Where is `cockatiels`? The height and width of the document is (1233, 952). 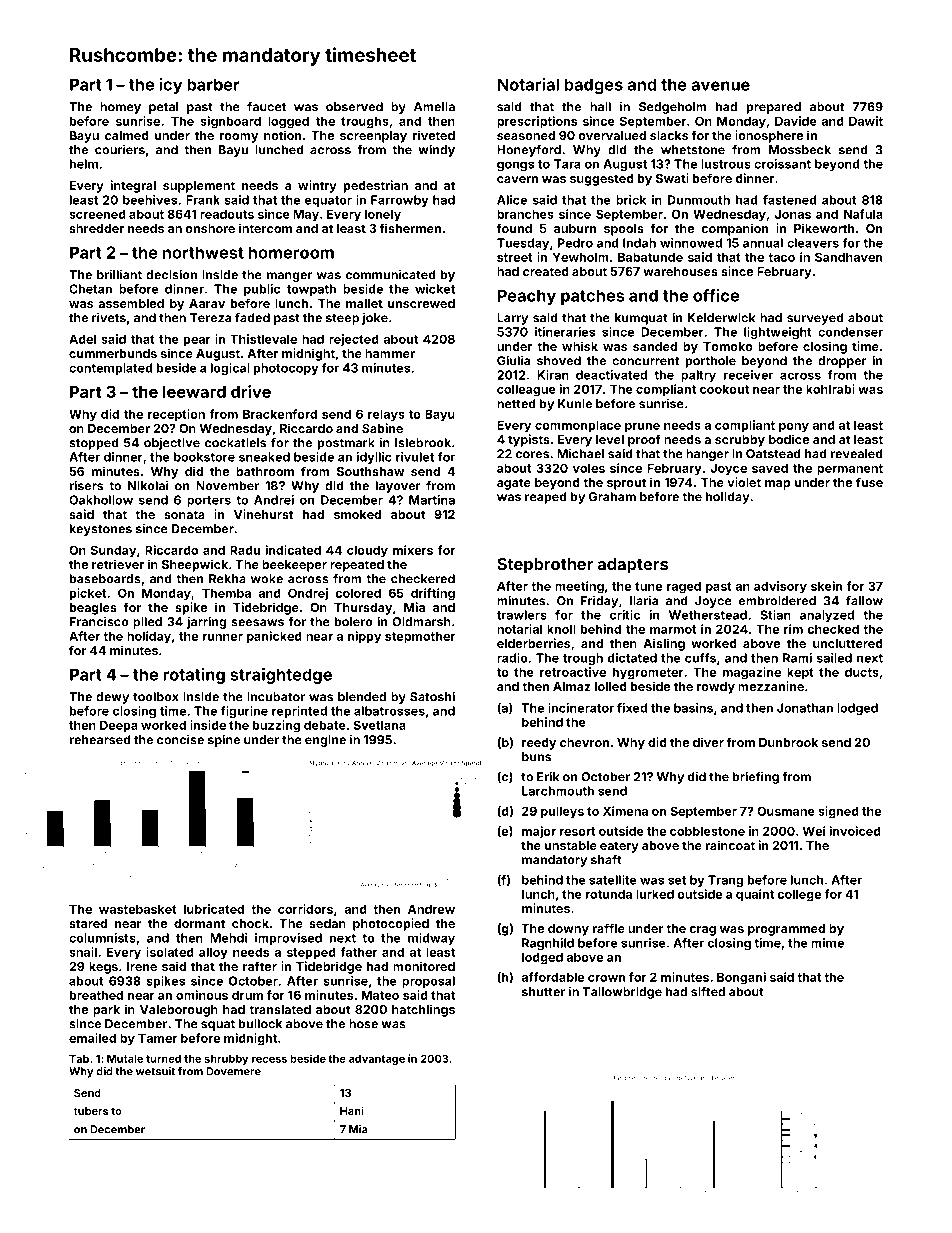
cockatiels is located at coordinates (235, 442).
